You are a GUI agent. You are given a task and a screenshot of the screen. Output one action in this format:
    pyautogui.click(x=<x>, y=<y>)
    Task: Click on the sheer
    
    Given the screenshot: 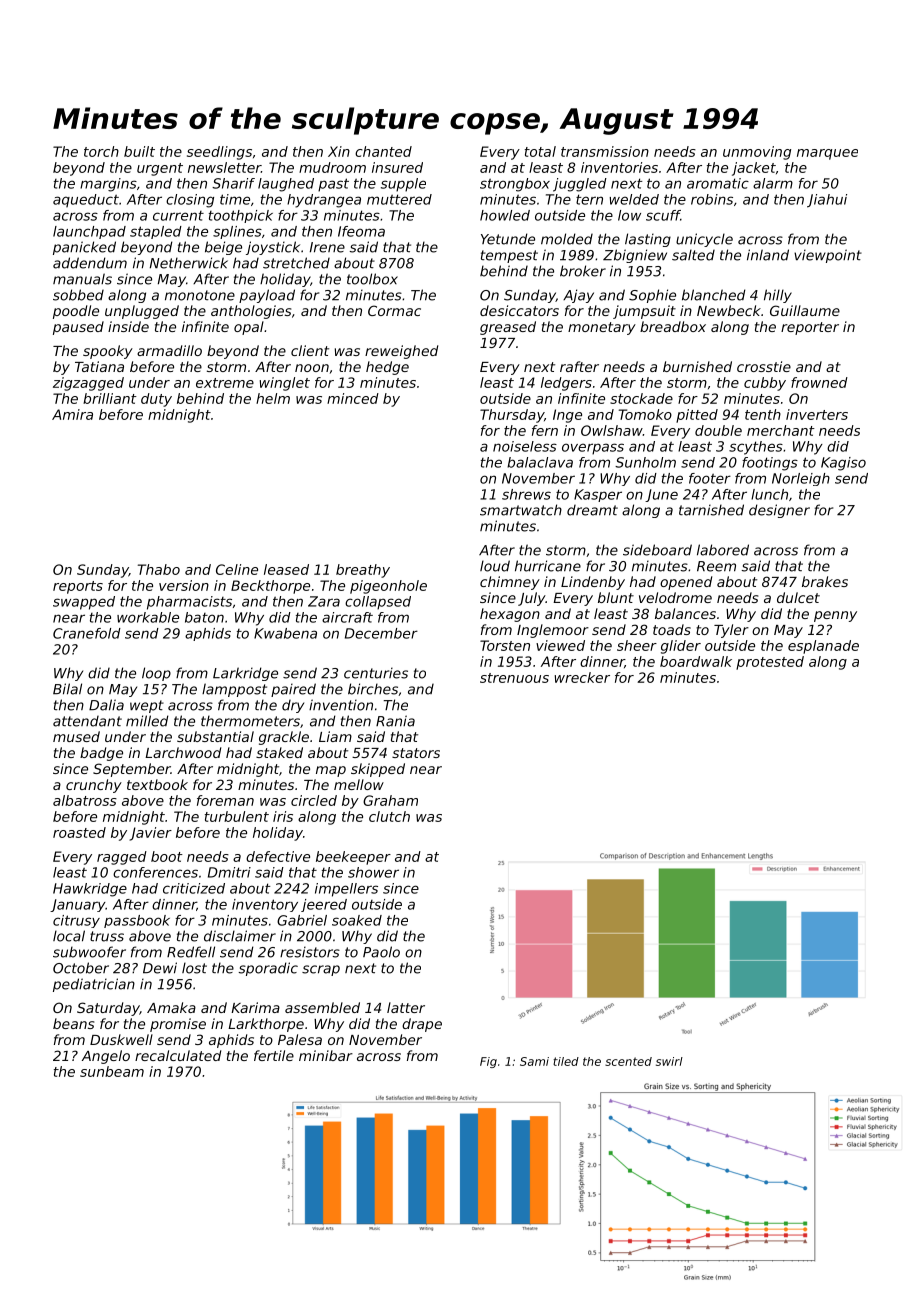 What is the action you would take?
    pyautogui.click(x=637, y=645)
